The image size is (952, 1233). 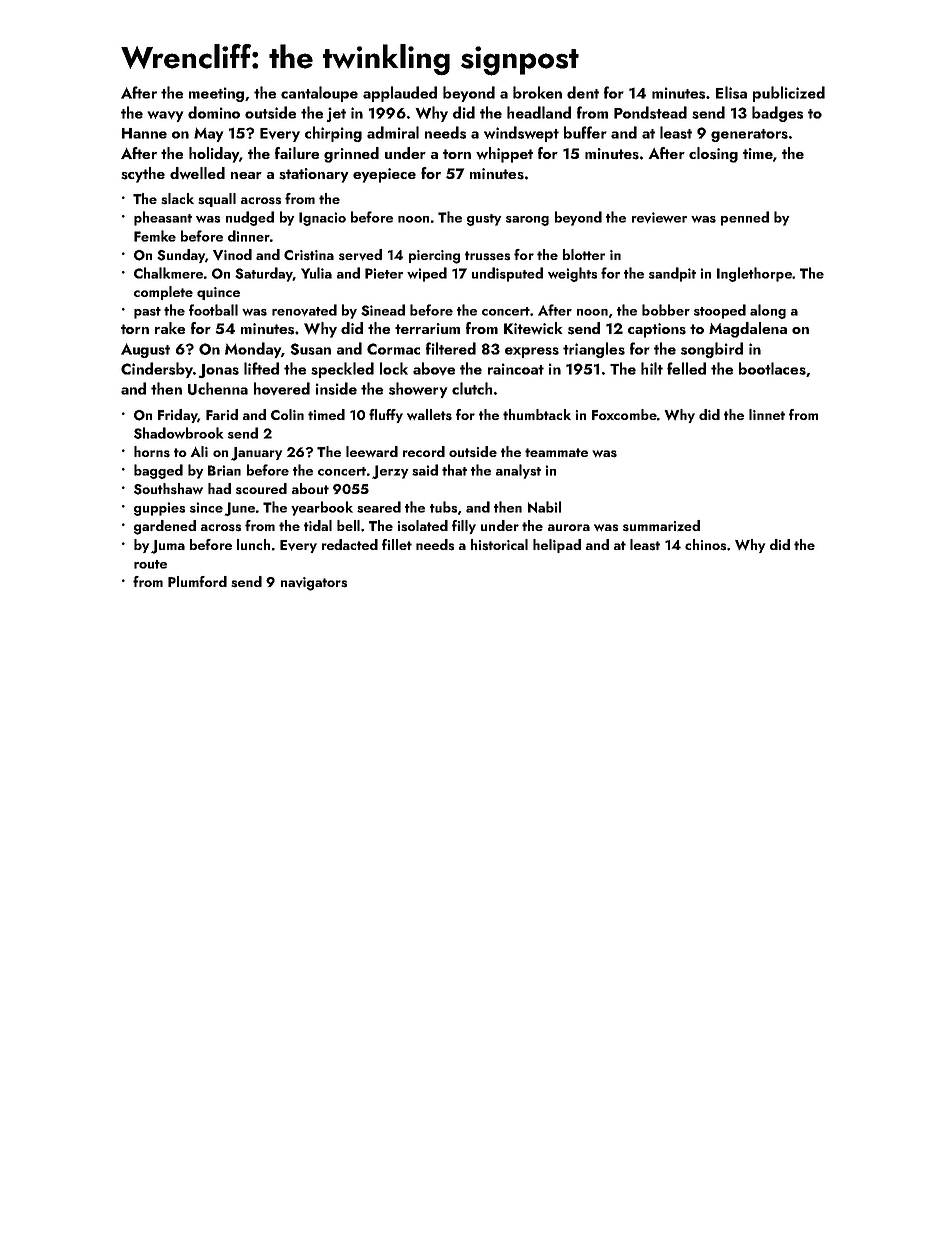 What do you see at coordinates (705, 544) in the document?
I see `chinos` at bounding box center [705, 544].
